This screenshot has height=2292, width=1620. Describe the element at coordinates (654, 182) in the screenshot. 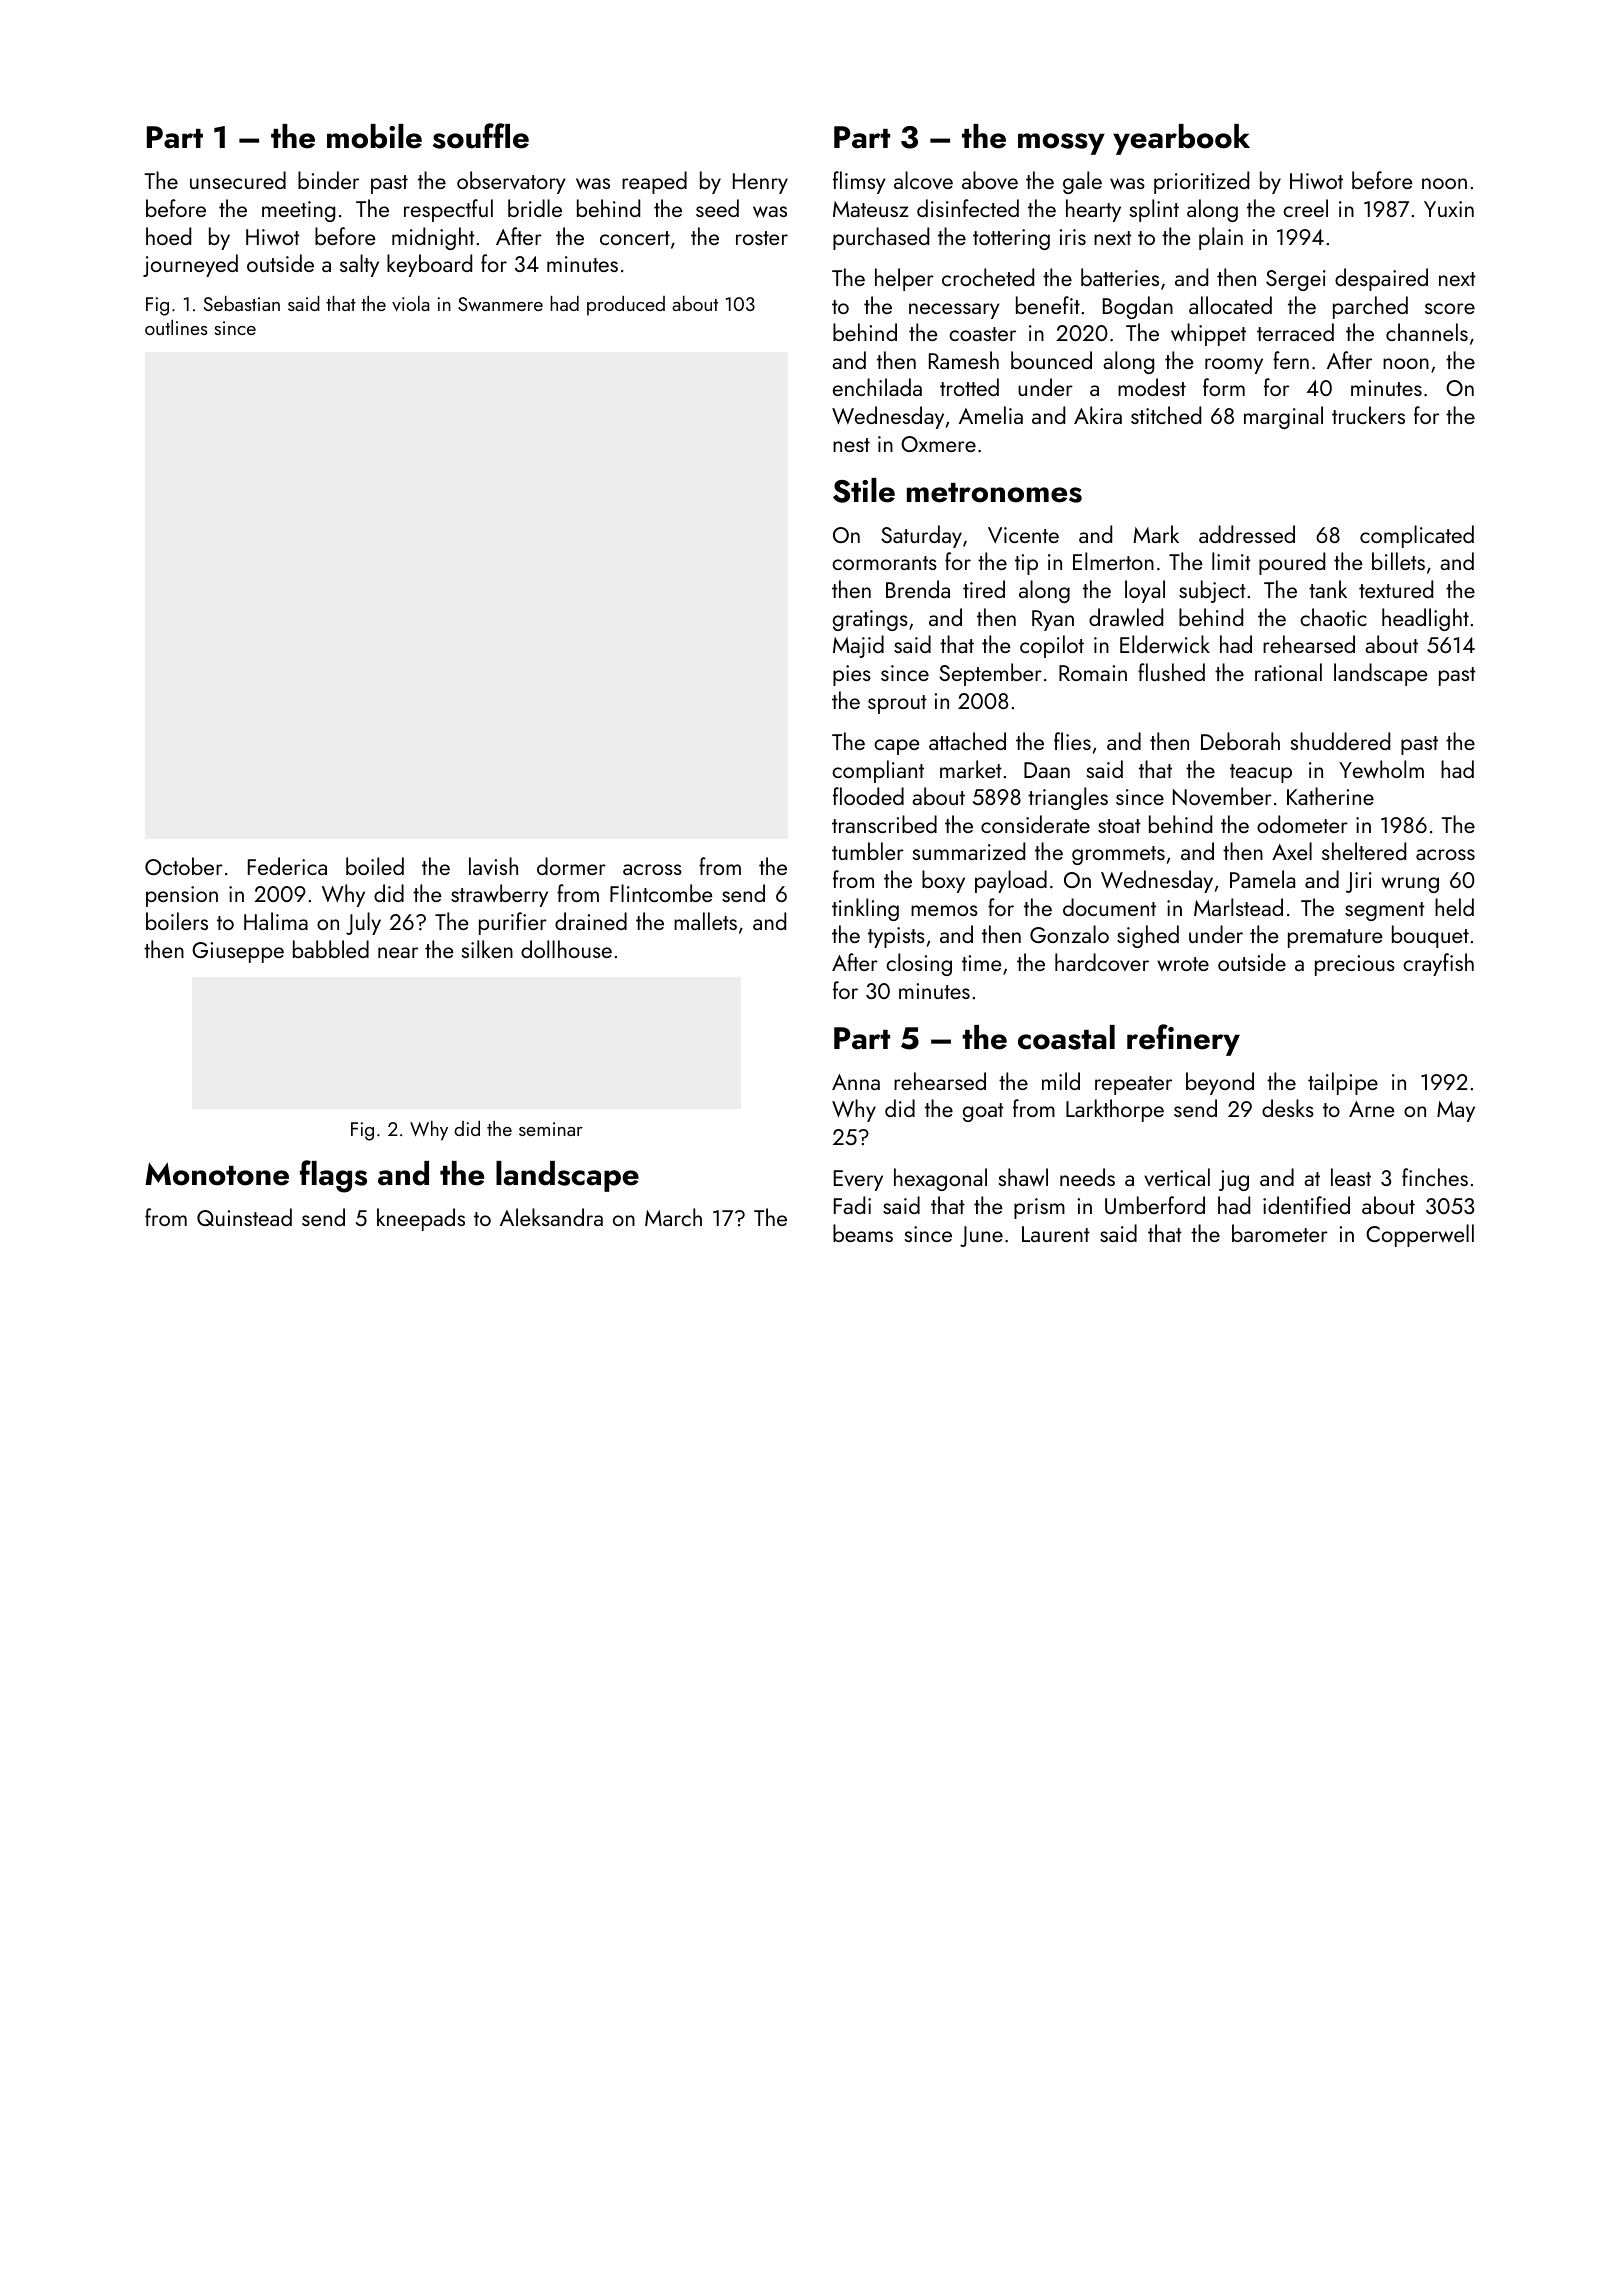

I see `reaped` at that location.
